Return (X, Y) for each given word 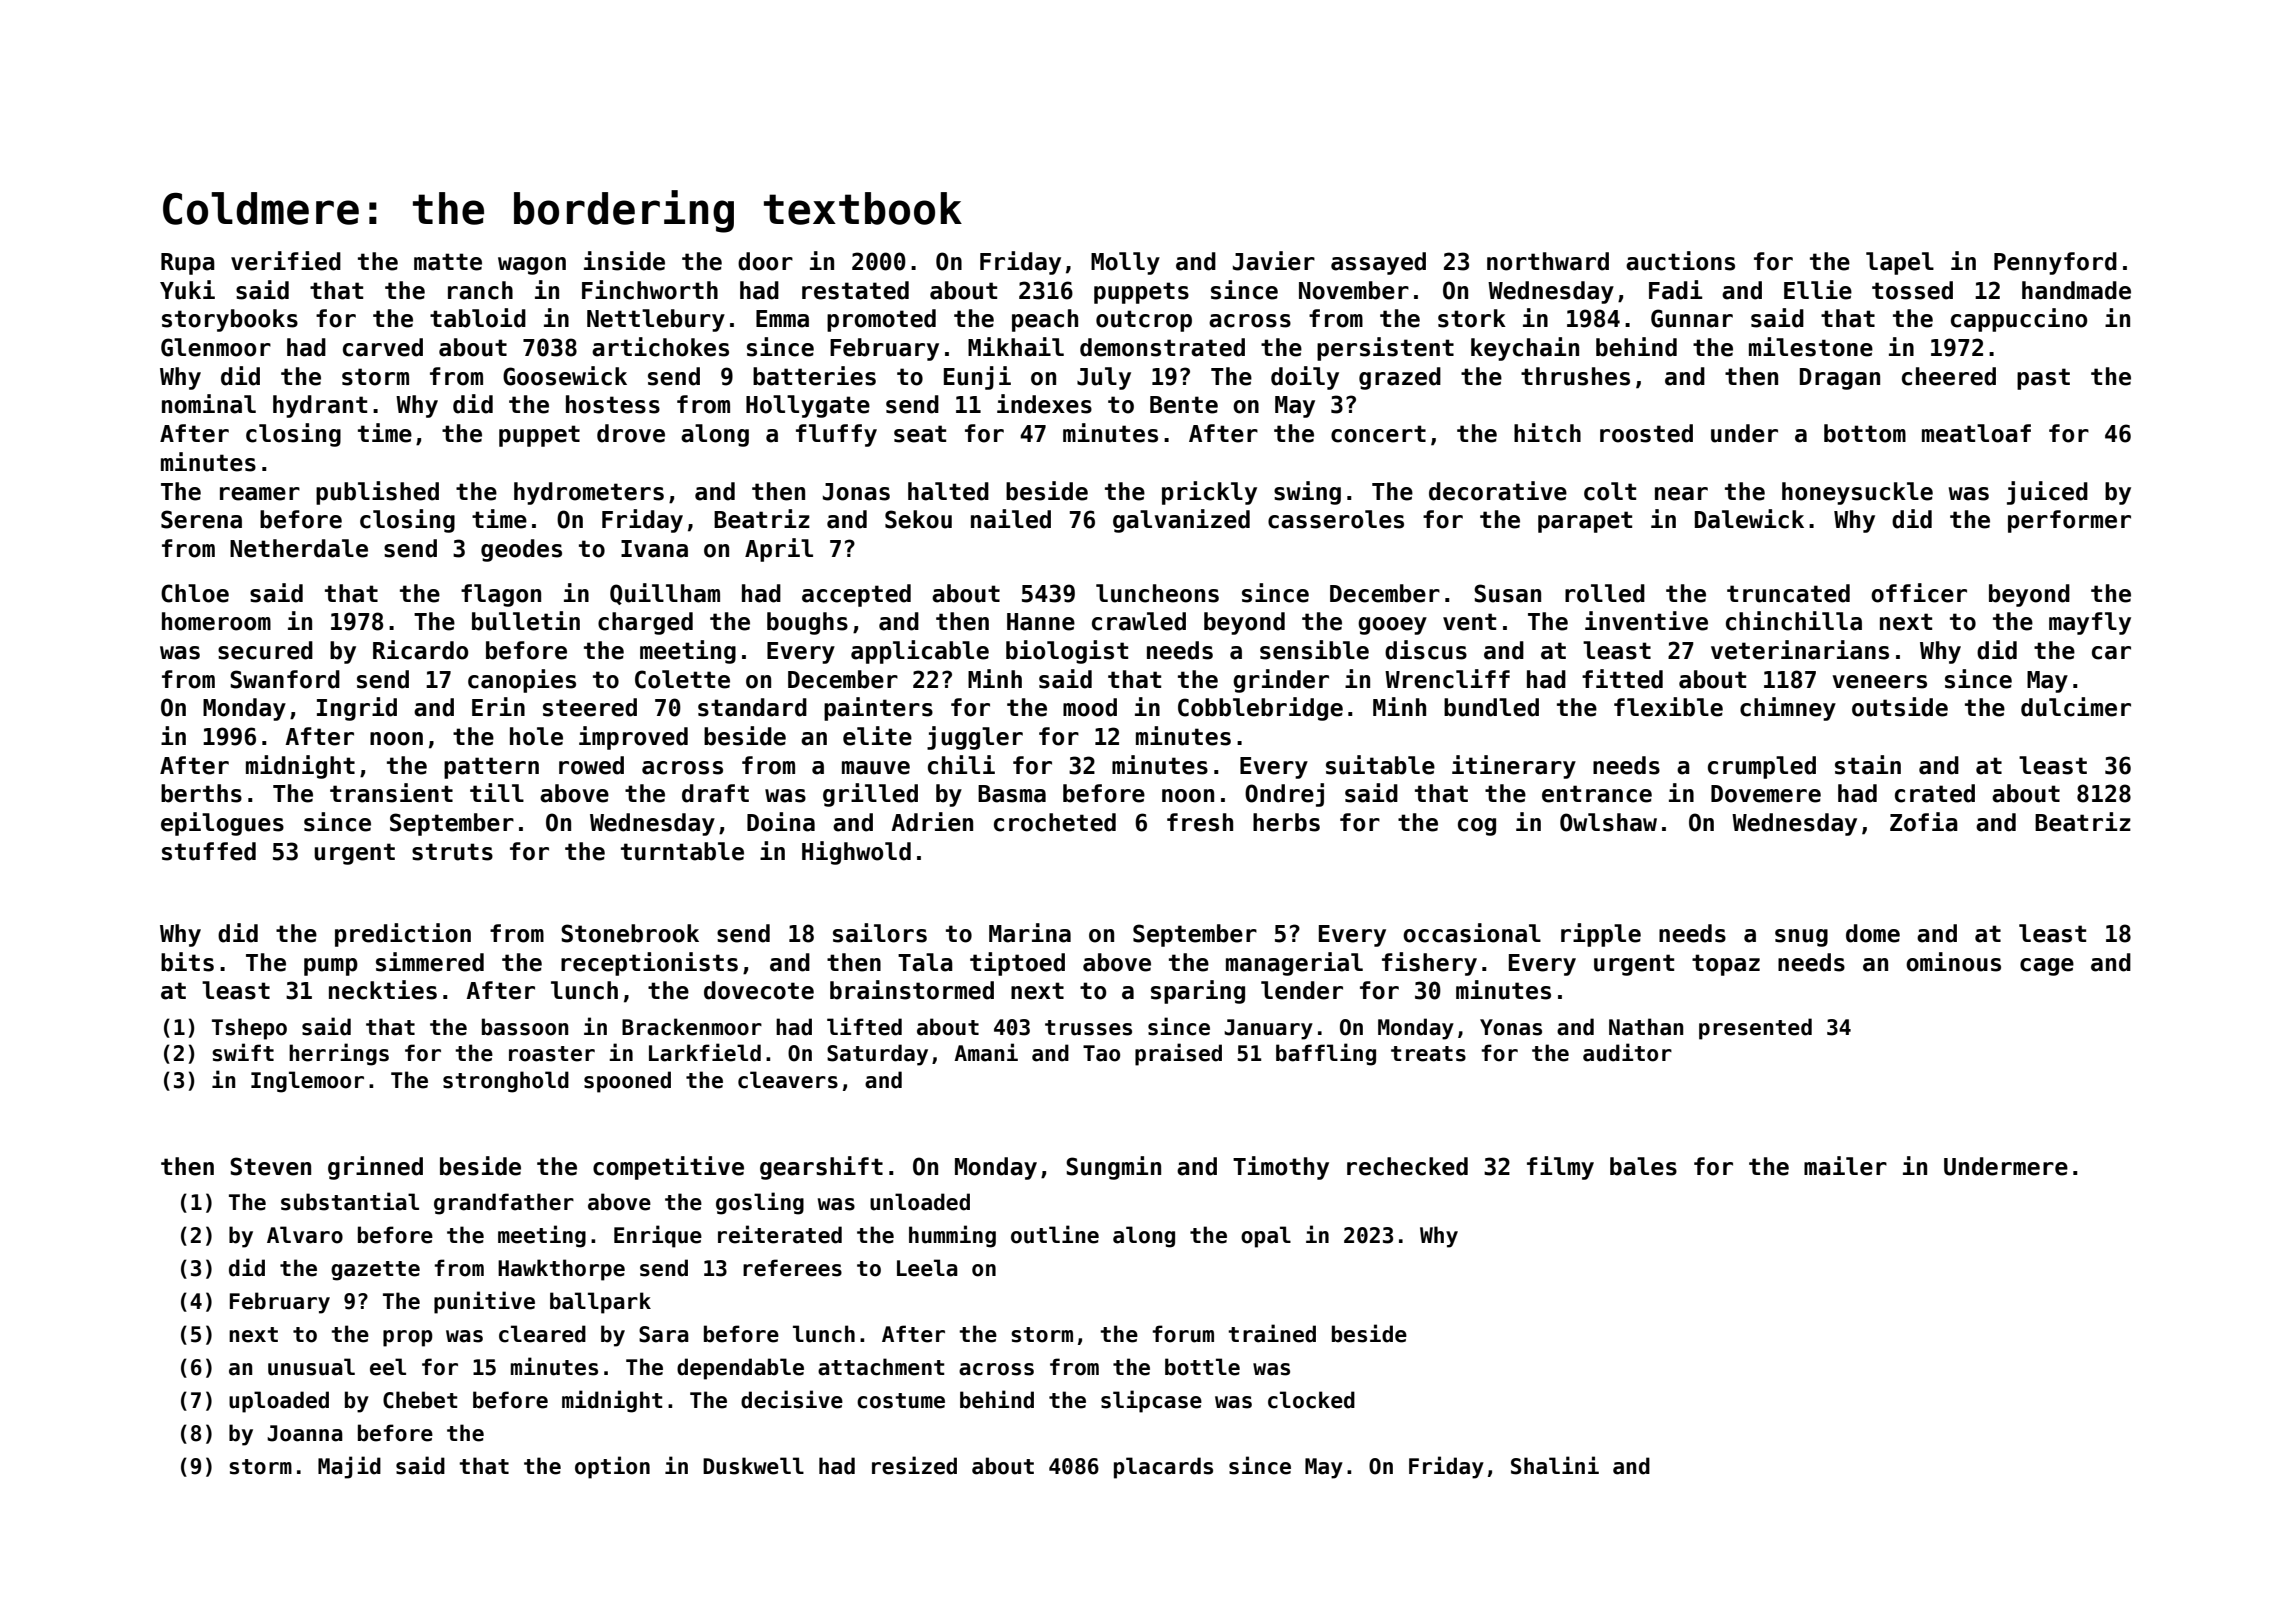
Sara (664, 1334)
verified (286, 261)
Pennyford (2055, 263)
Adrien (932, 822)
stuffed (209, 851)
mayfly (2090, 623)
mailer (1845, 1166)
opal (1266, 1237)
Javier (1274, 261)
